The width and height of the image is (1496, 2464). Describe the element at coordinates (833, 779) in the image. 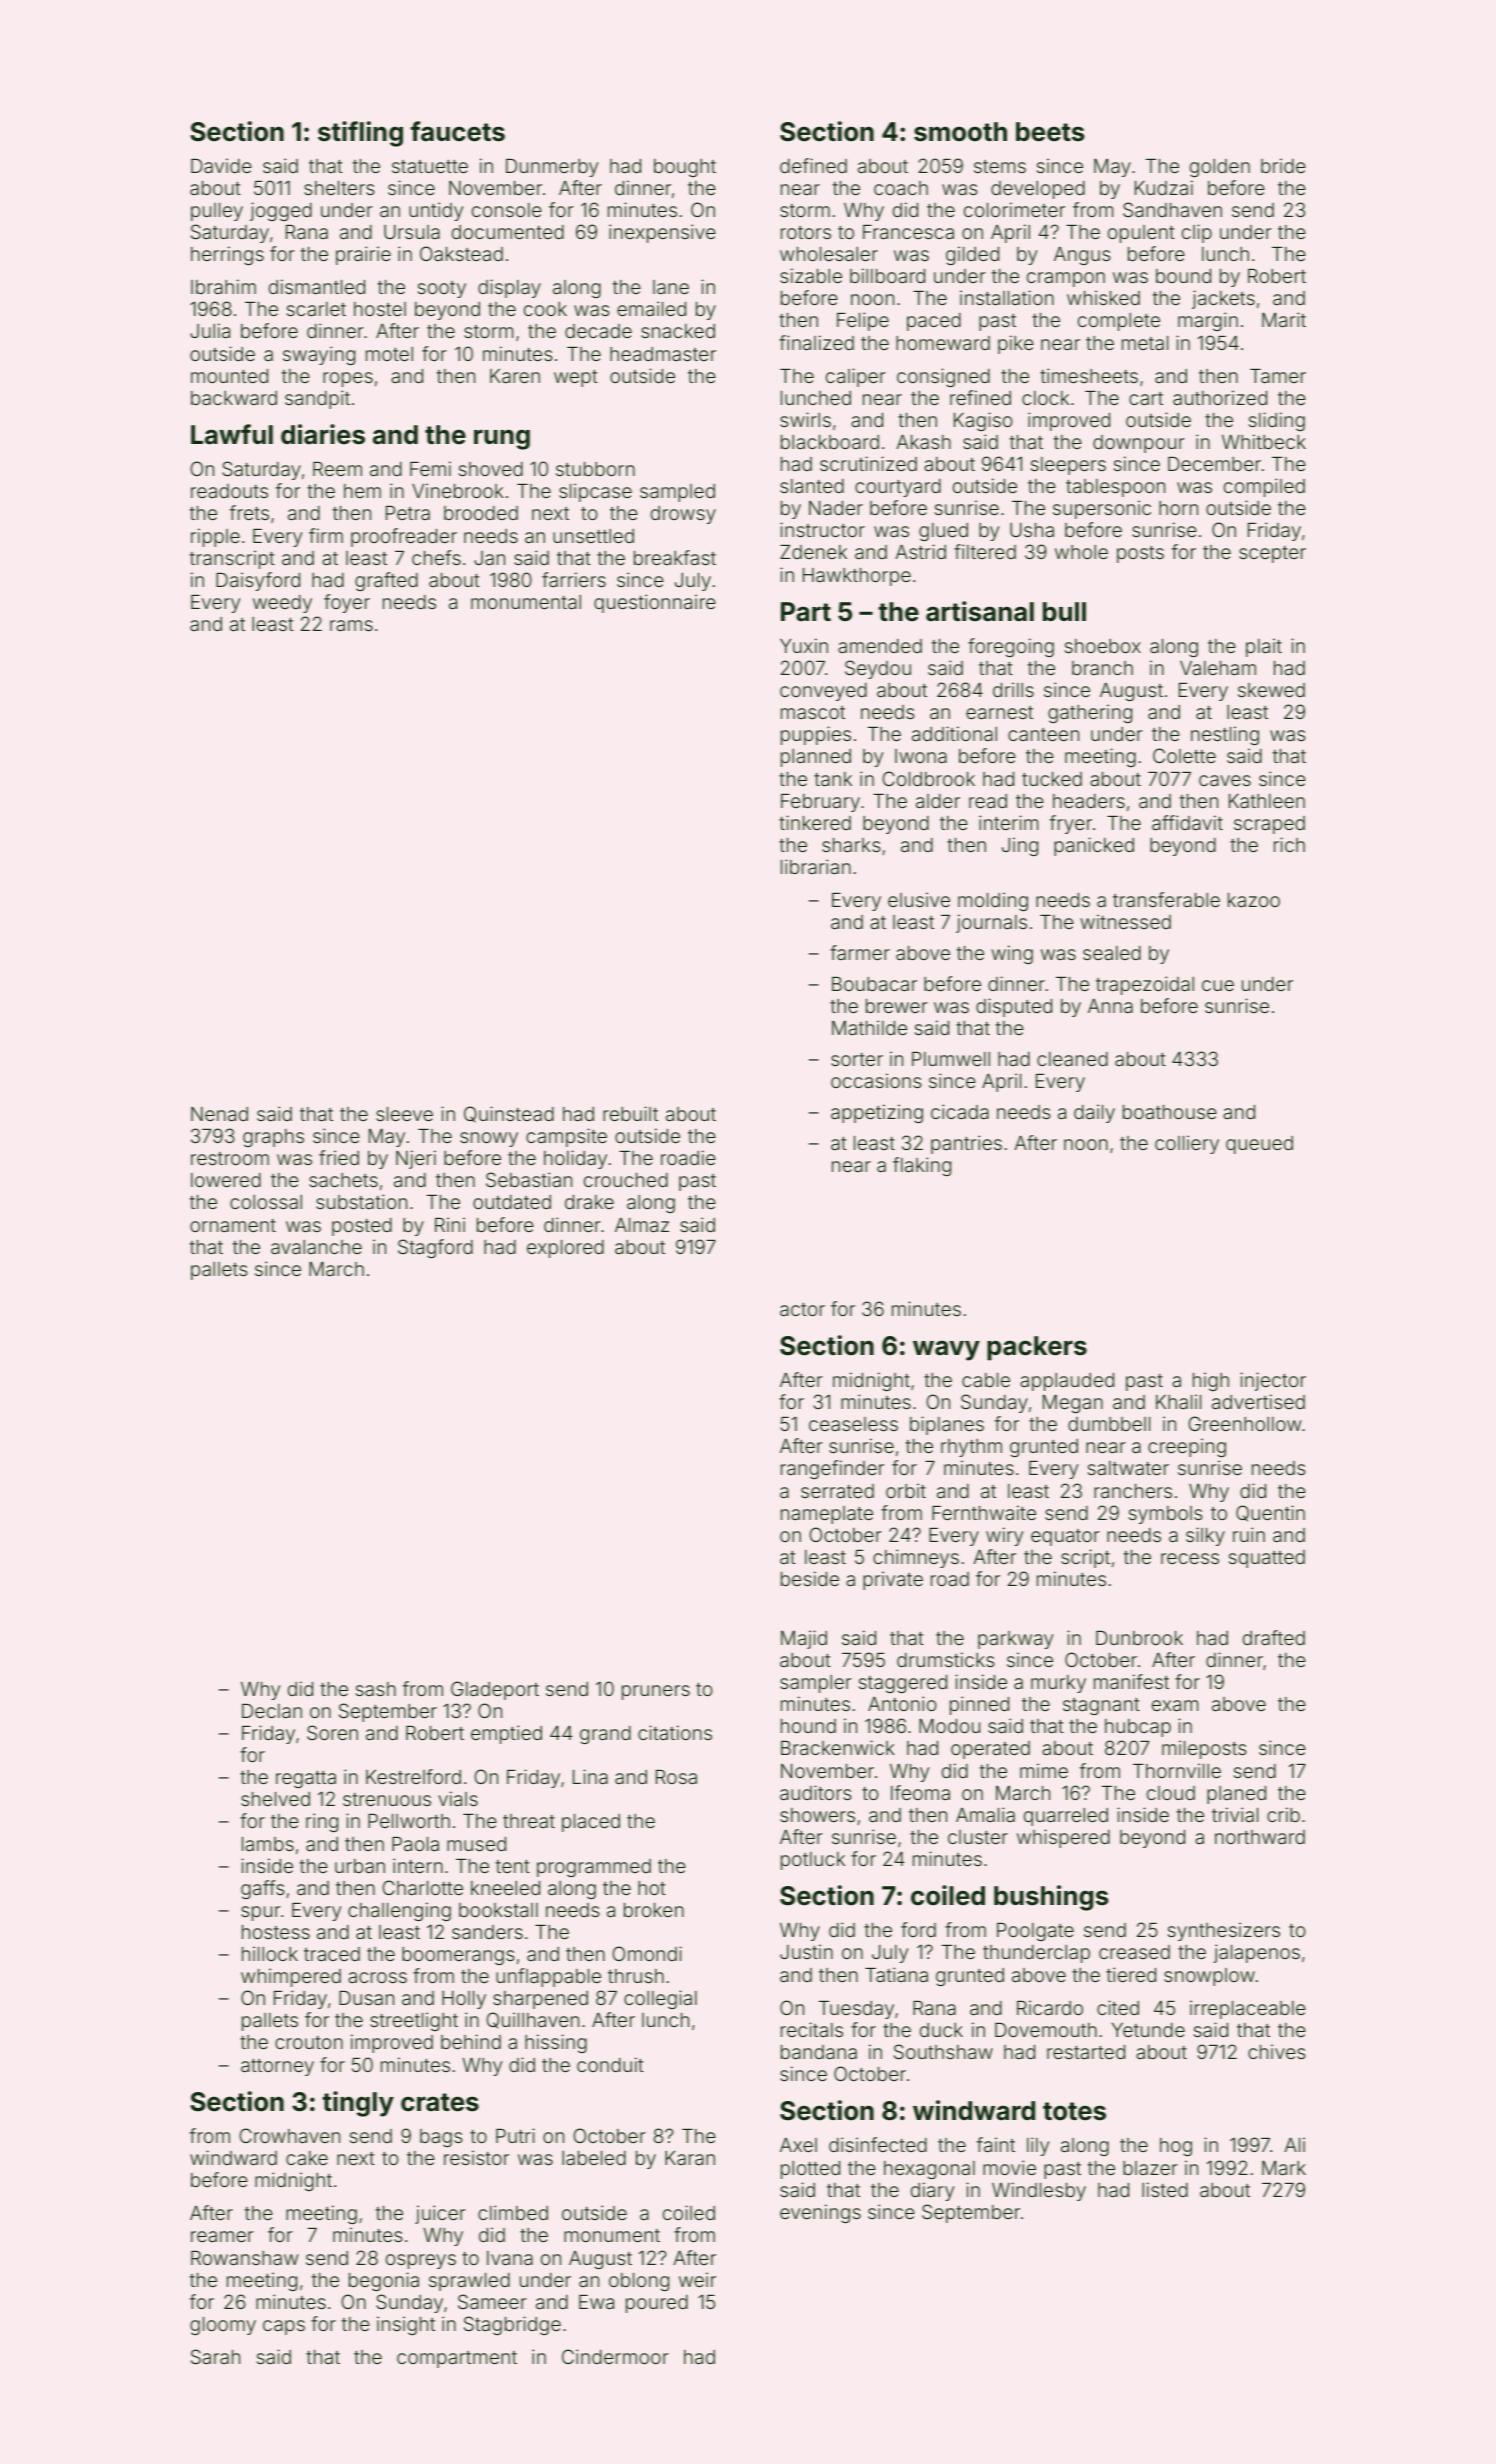

I see `tank` at that location.
